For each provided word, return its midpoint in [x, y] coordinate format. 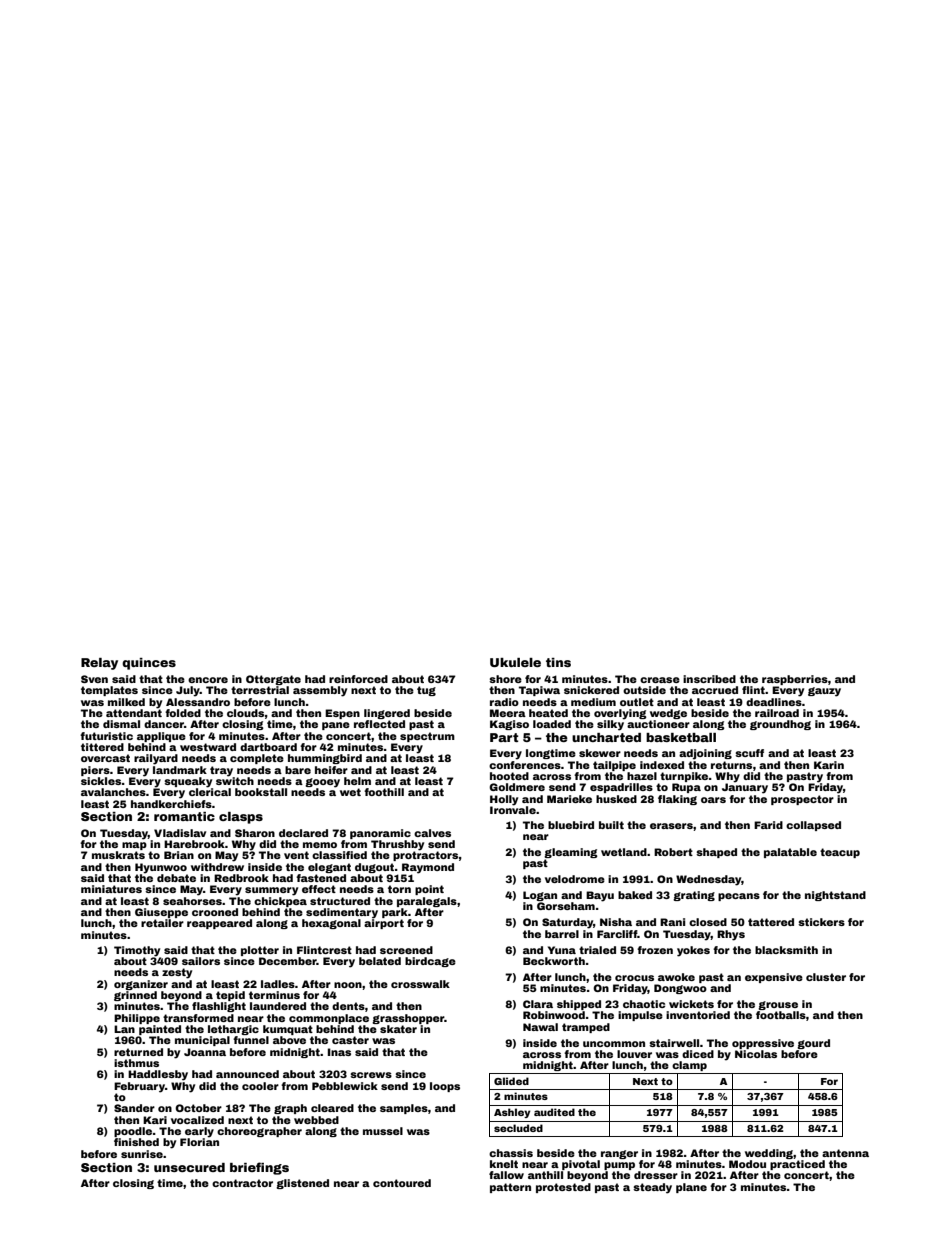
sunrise [142, 1154]
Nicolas [756, 1054]
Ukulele [515, 662]
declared [303, 833]
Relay [99, 664]
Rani [672, 922]
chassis [511, 1153]
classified [339, 855]
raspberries [795, 680]
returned [138, 1052]
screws [371, 1075]
